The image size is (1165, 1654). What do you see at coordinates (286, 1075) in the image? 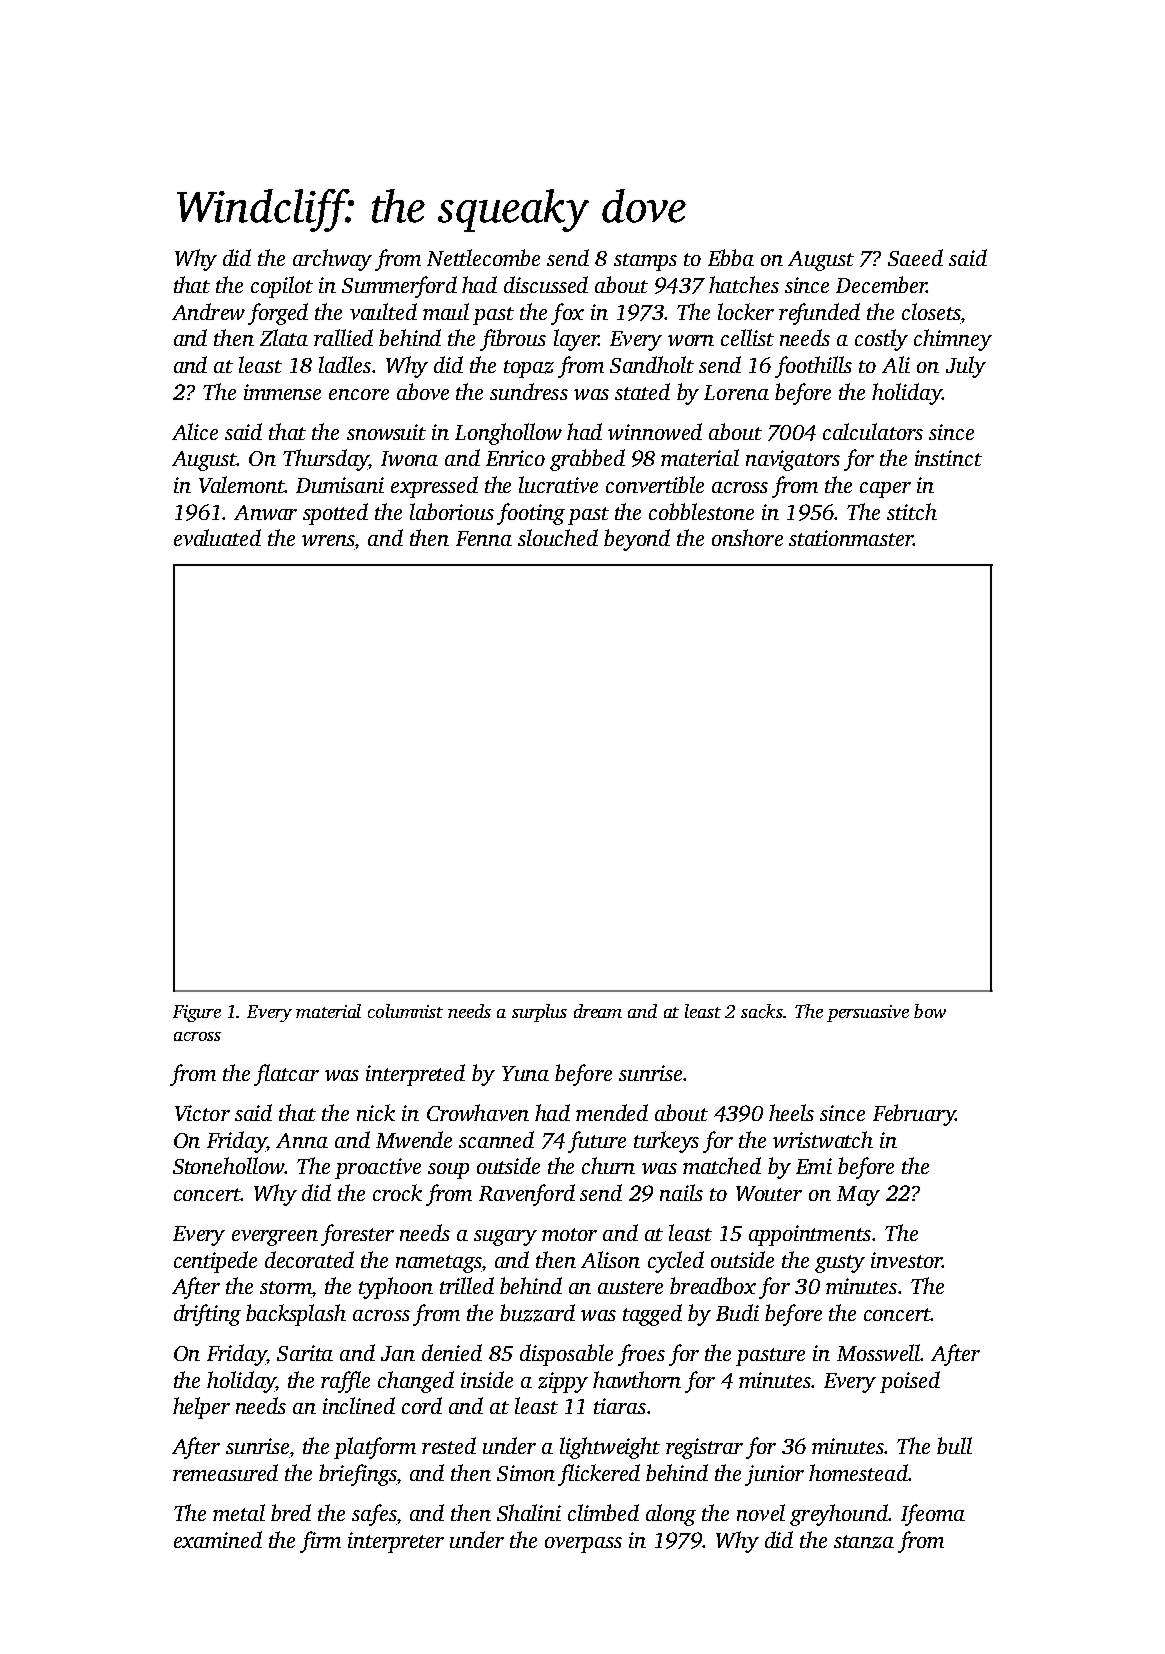
I see `flatcar` at bounding box center [286, 1075].
